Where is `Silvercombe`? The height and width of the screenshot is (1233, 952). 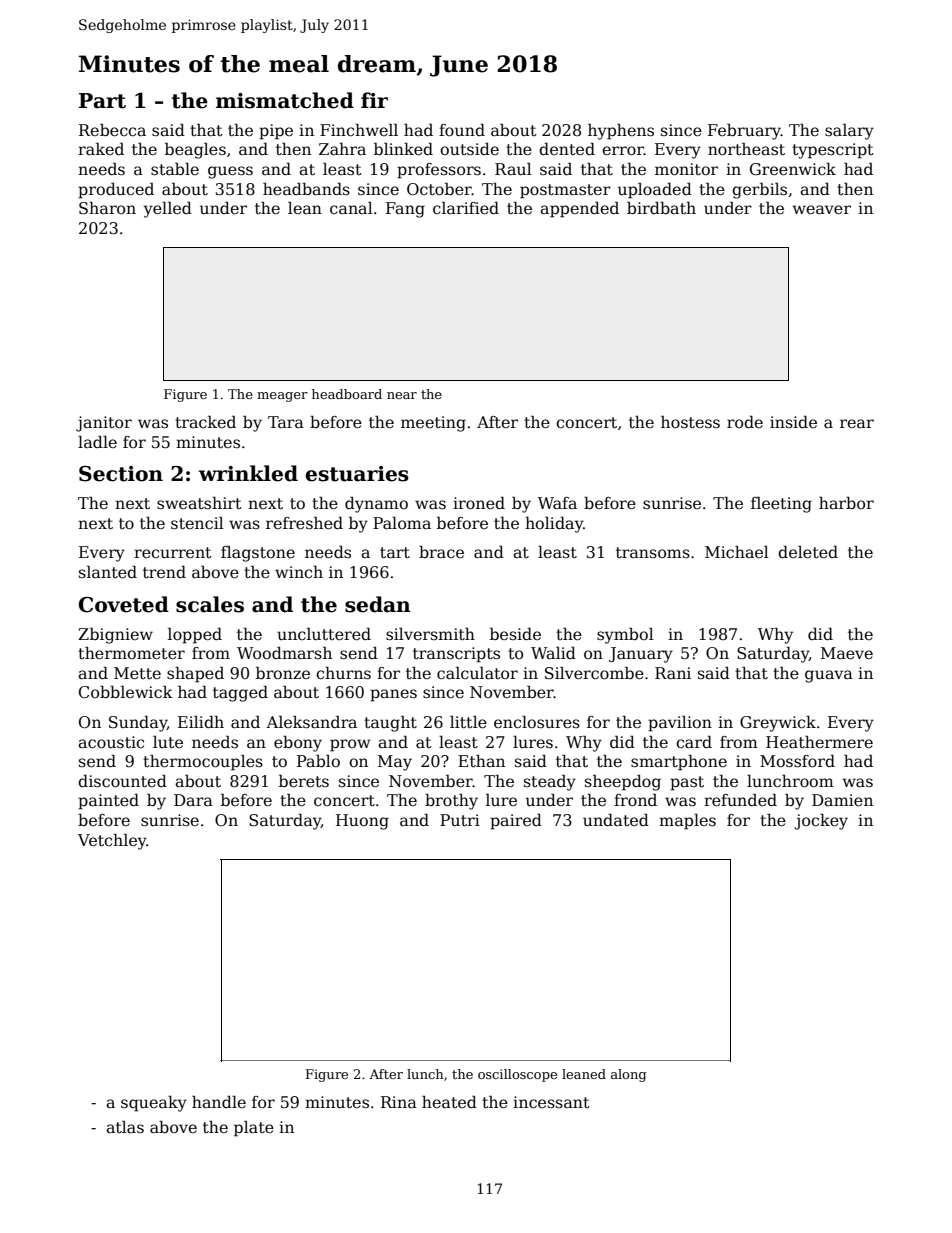
Silvercombe is located at coordinates (594, 673).
